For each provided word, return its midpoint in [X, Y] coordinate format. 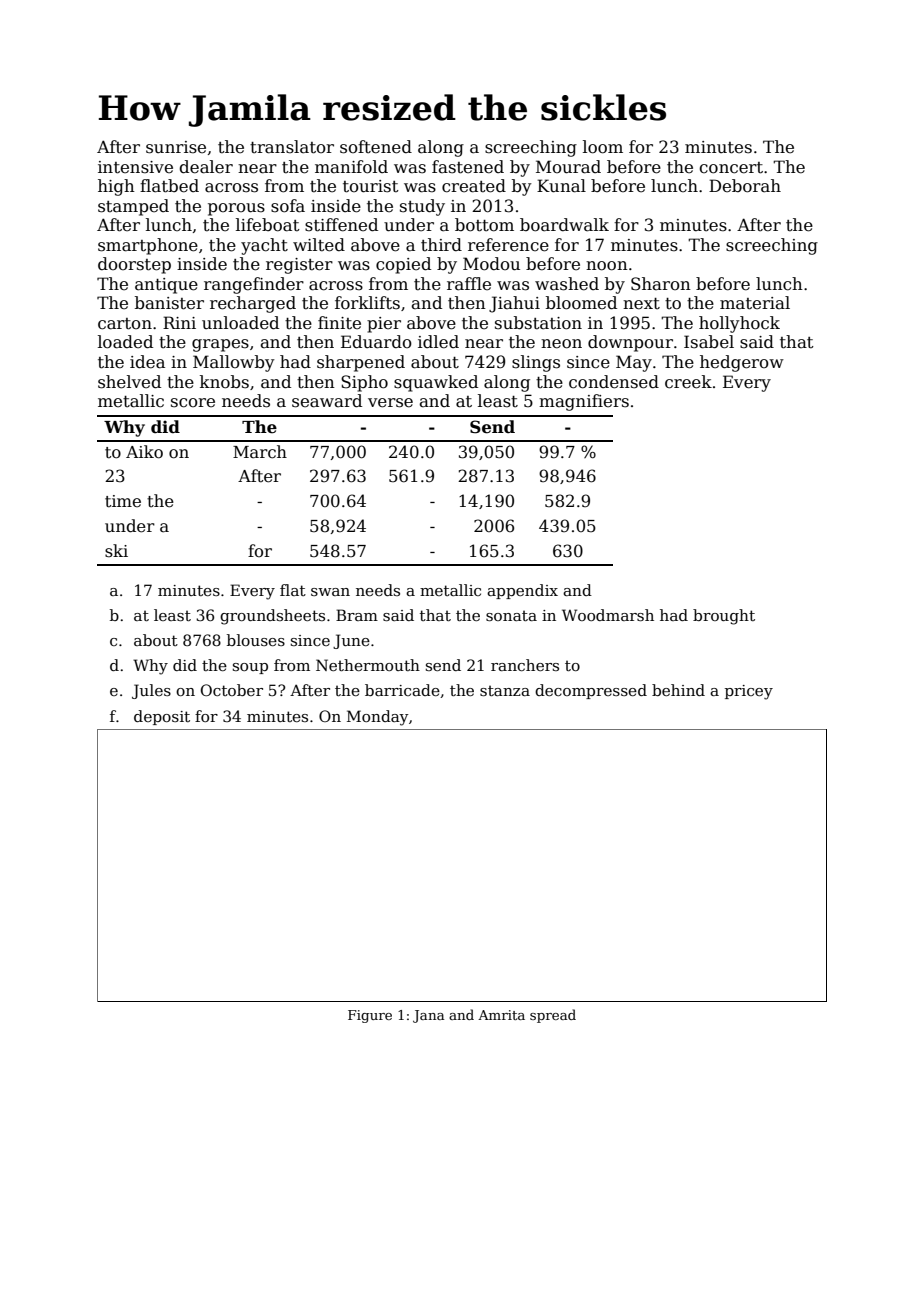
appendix [522, 591]
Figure [370, 1016]
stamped [133, 207]
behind [678, 690]
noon [607, 266]
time [123, 501]
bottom [484, 225]
